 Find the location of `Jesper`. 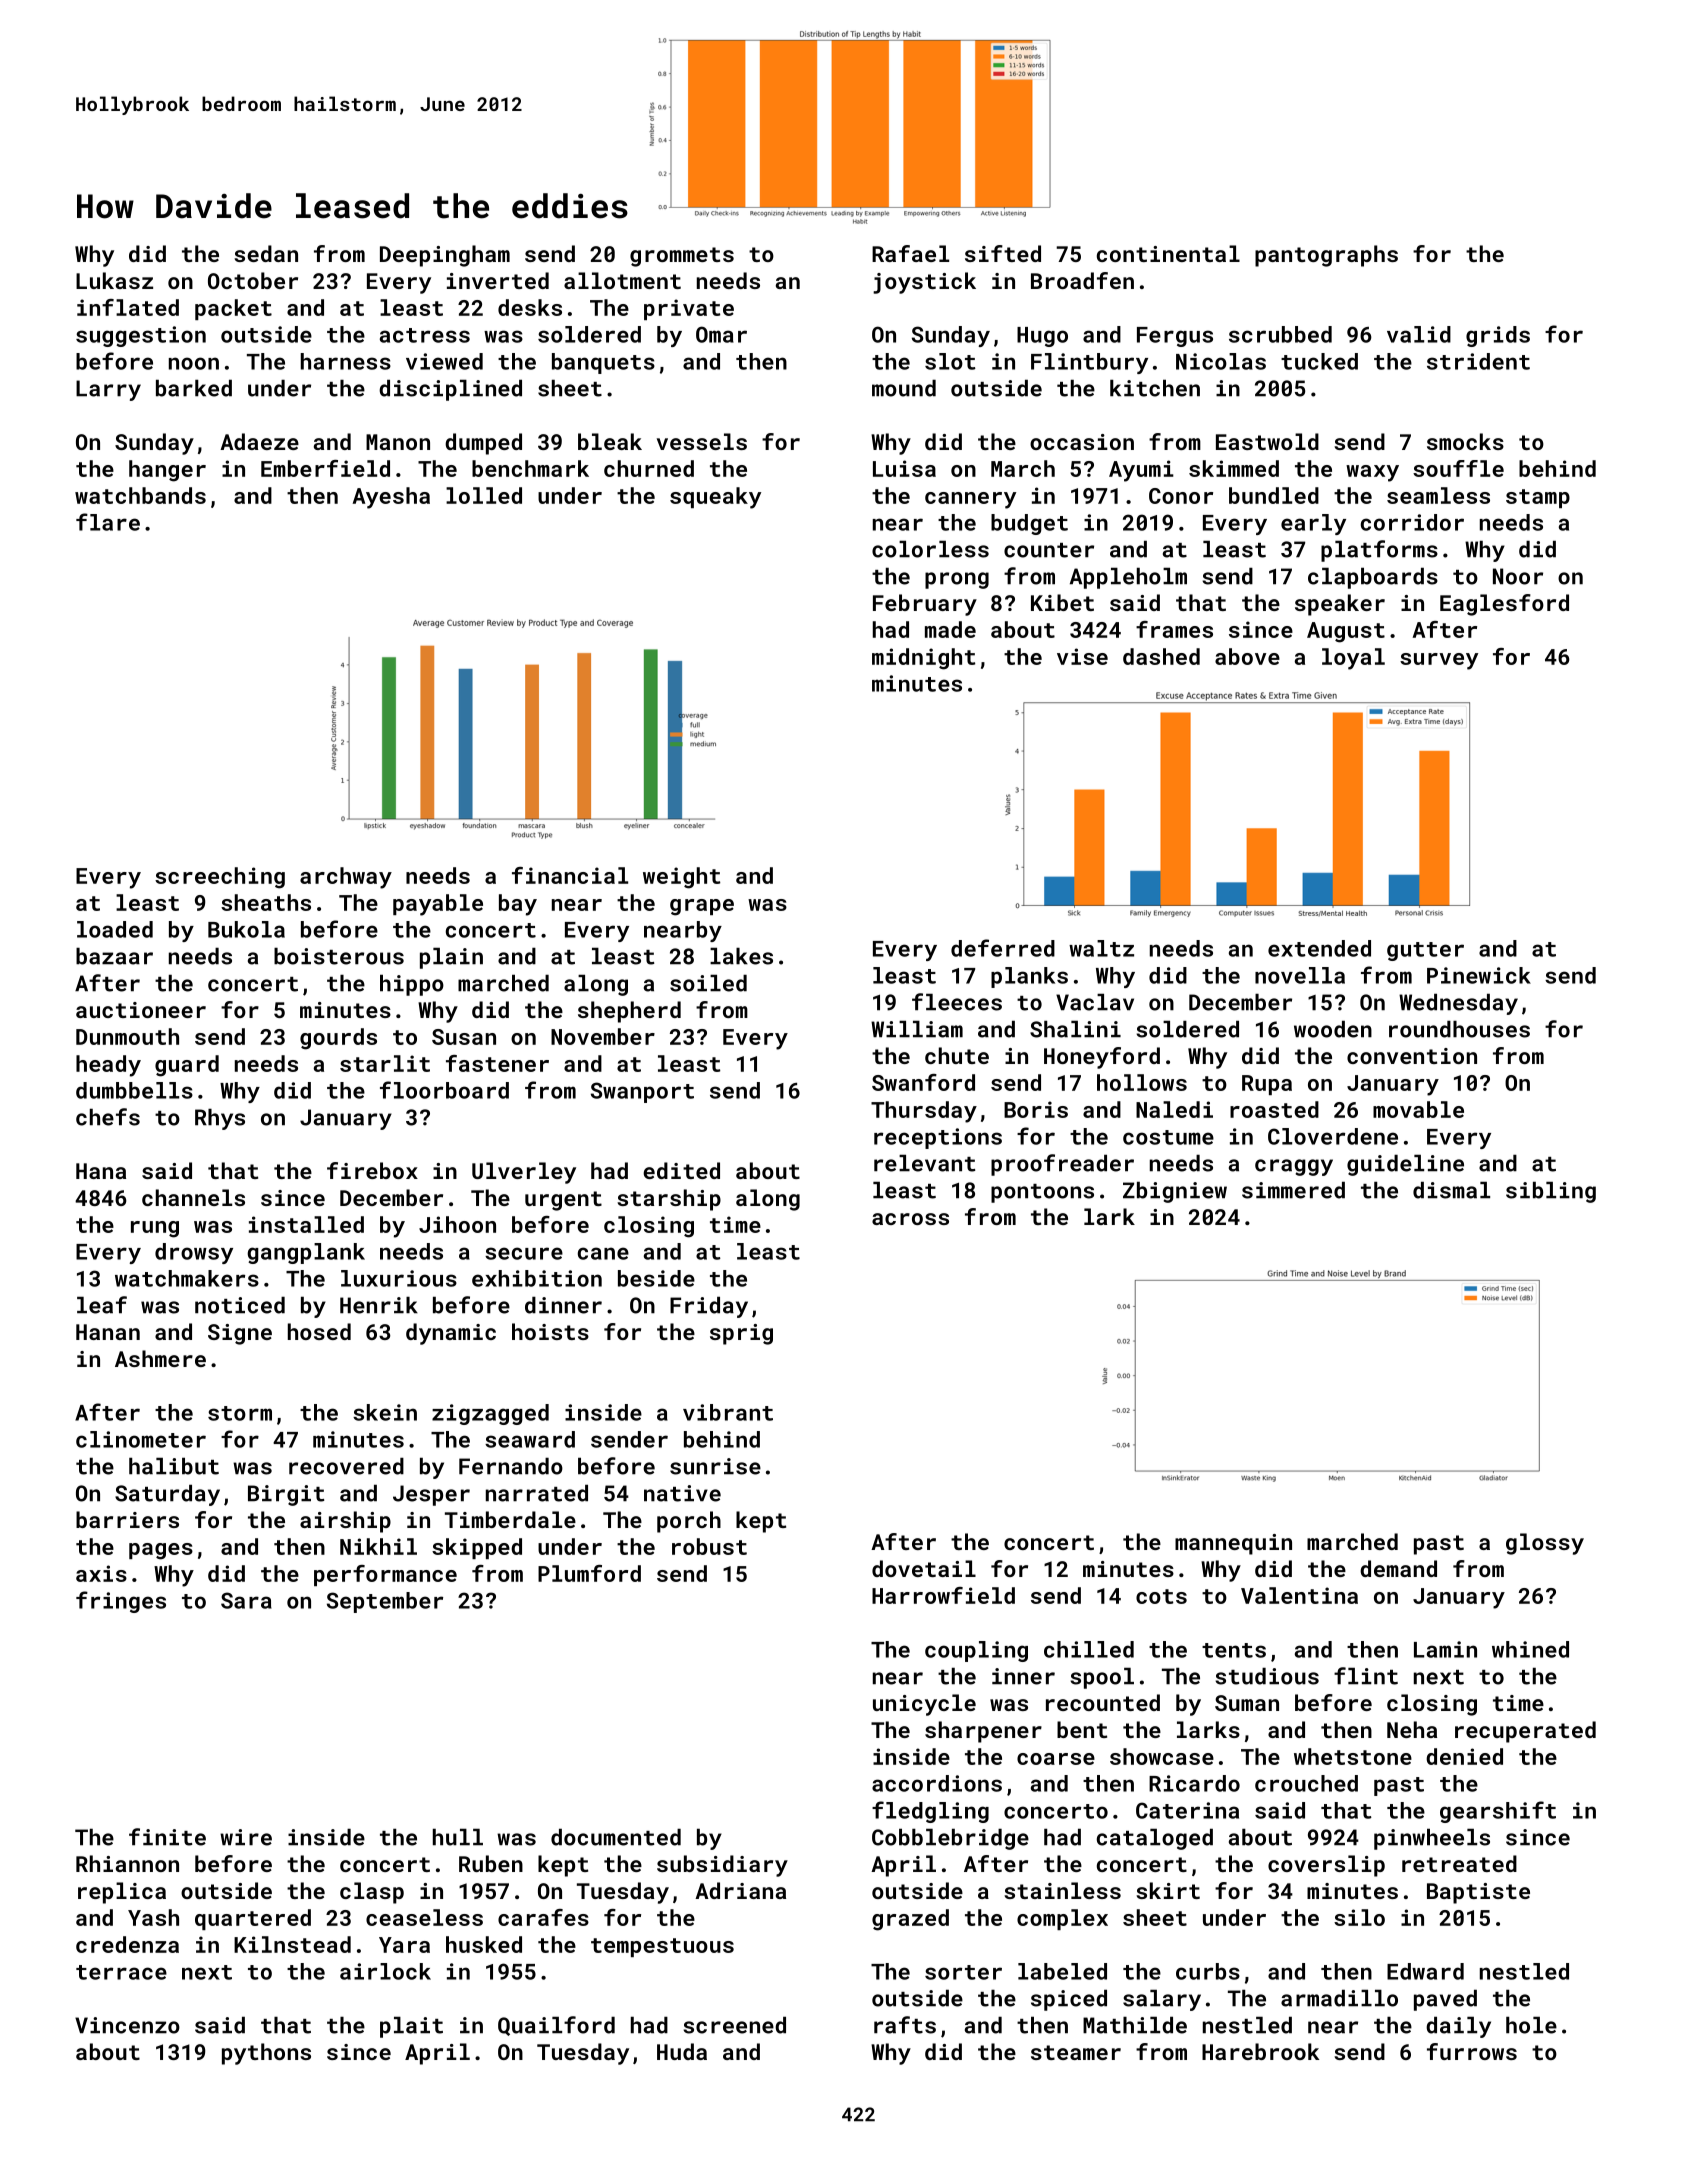

Jesper is located at coordinates (431, 1495).
